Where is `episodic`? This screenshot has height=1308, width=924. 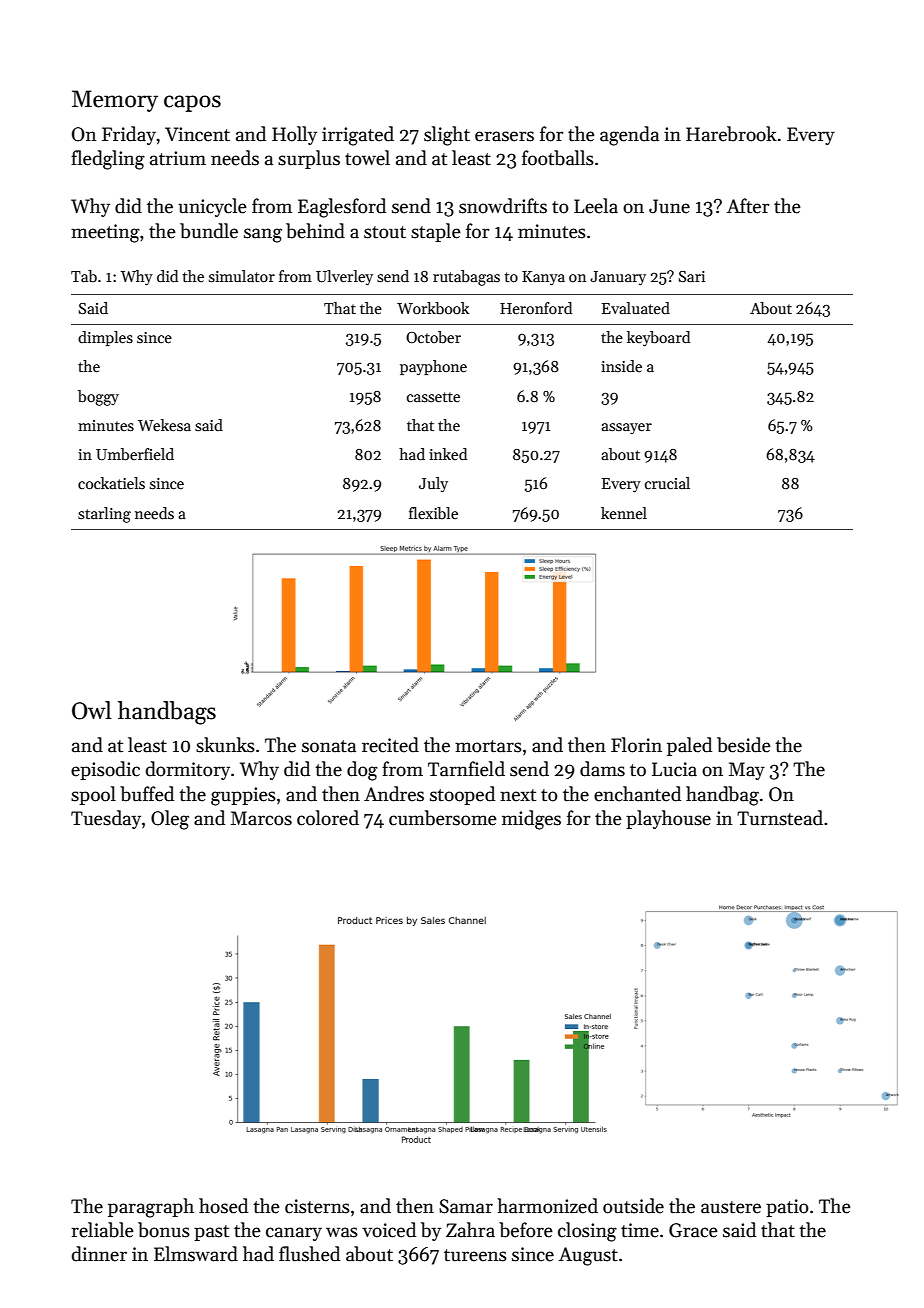 episodic is located at coordinates (105, 770).
